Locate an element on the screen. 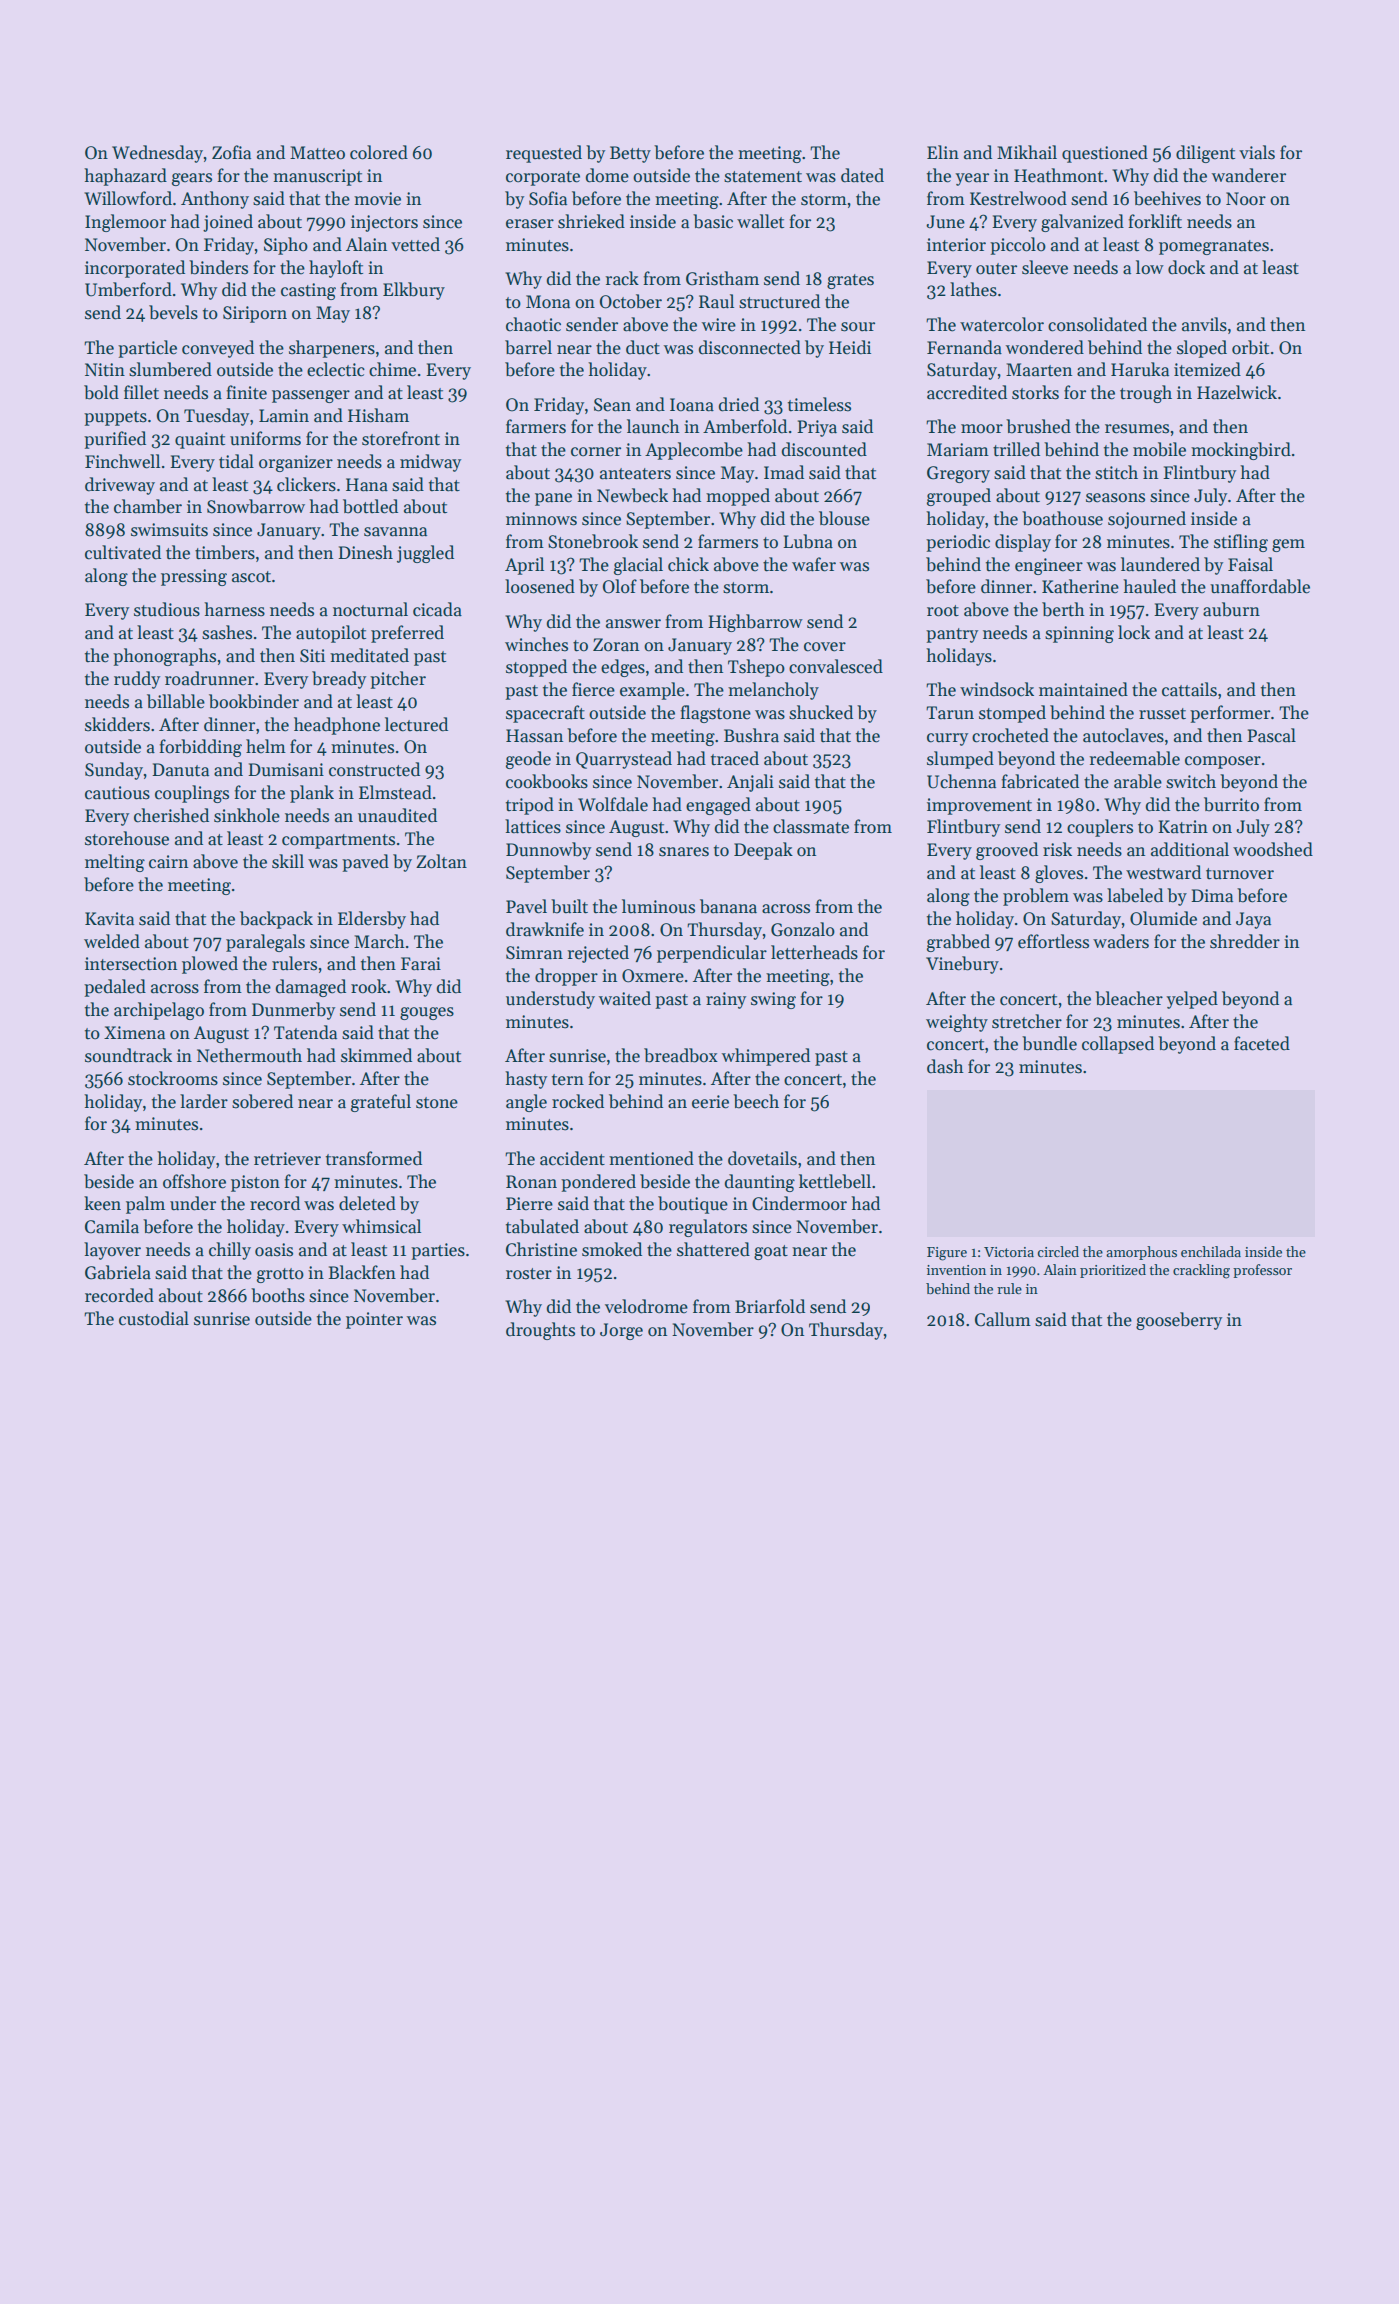 Image resolution: width=1399 pixels, height=2304 pixels. stockrooms is located at coordinates (173, 1078).
